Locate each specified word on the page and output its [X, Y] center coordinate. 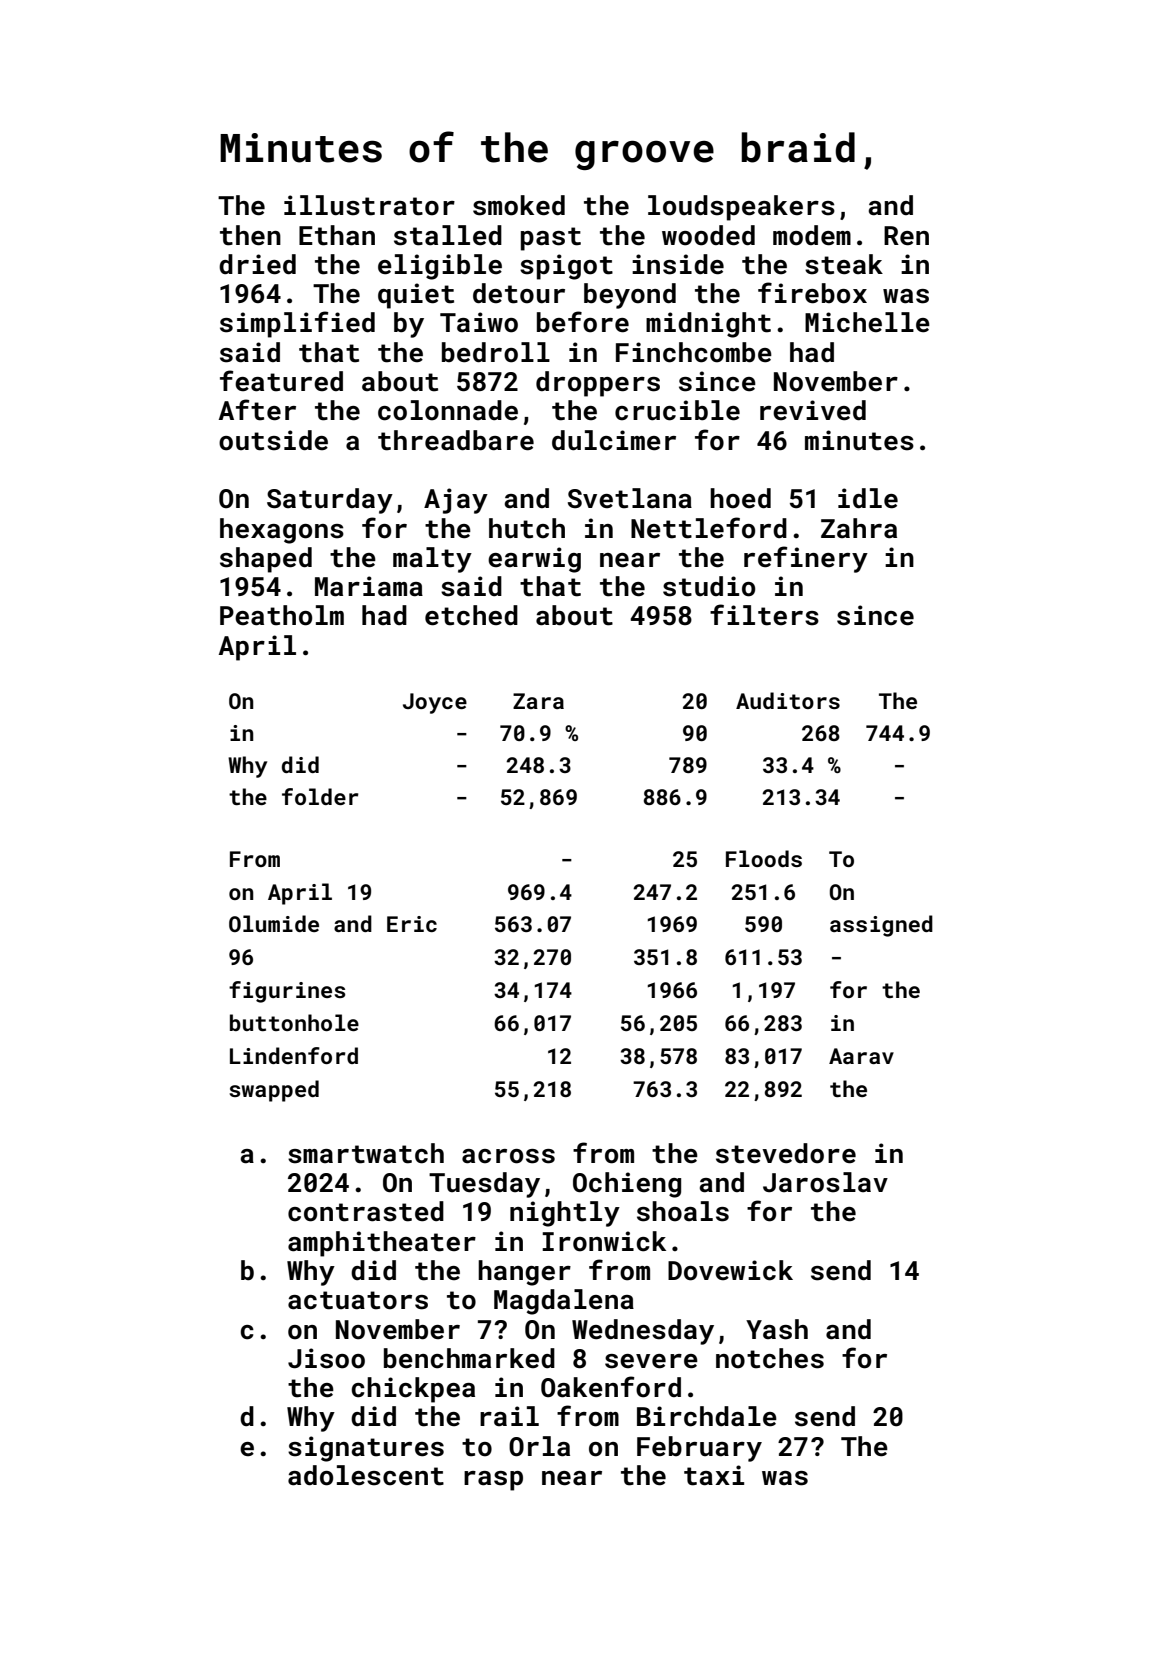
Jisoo [326, 1358]
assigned [881, 926]
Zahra [859, 528]
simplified [297, 324]
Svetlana [630, 498]
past [551, 239]
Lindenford [294, 1055]
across [508, 1156]
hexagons [282, 531]
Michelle [867, 322]
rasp [493, 1481]
